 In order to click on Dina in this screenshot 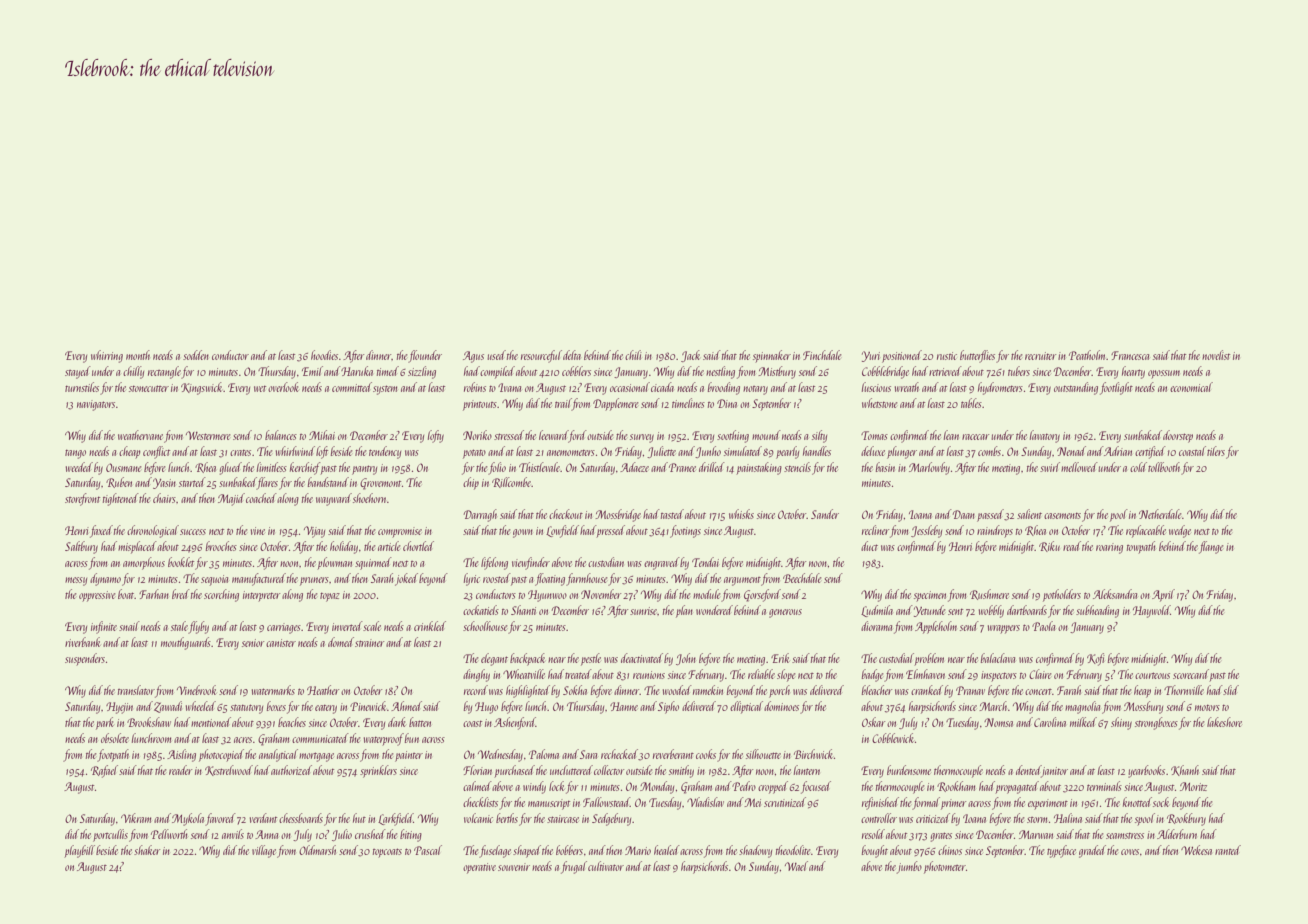, I will do `click(727, 403)`.
